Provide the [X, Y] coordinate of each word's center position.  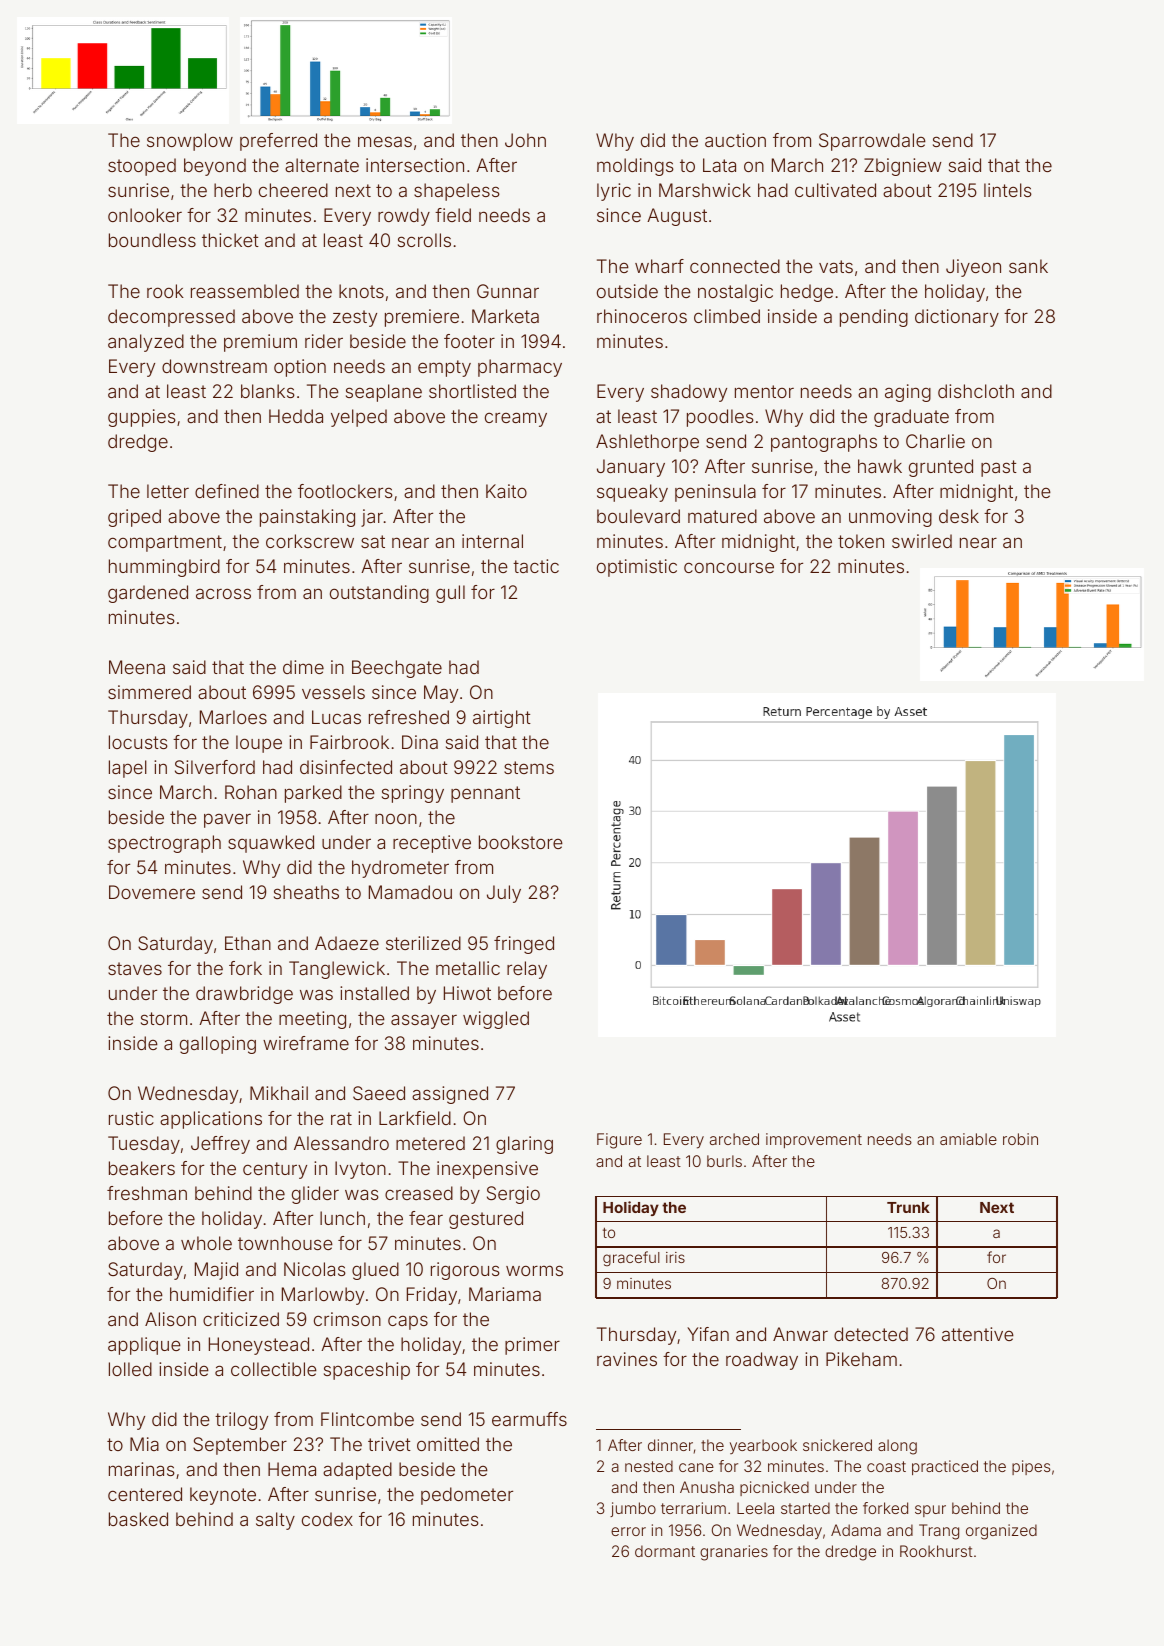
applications [211, 1120]
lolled [130, 1369]
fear [426, 1218]
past [999, 468]
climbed [727, 316]
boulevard [638, 516]
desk [959, 516]
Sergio [513, 1195]
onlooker [145, 215]
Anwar [800, 1334]
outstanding [379, 594]
